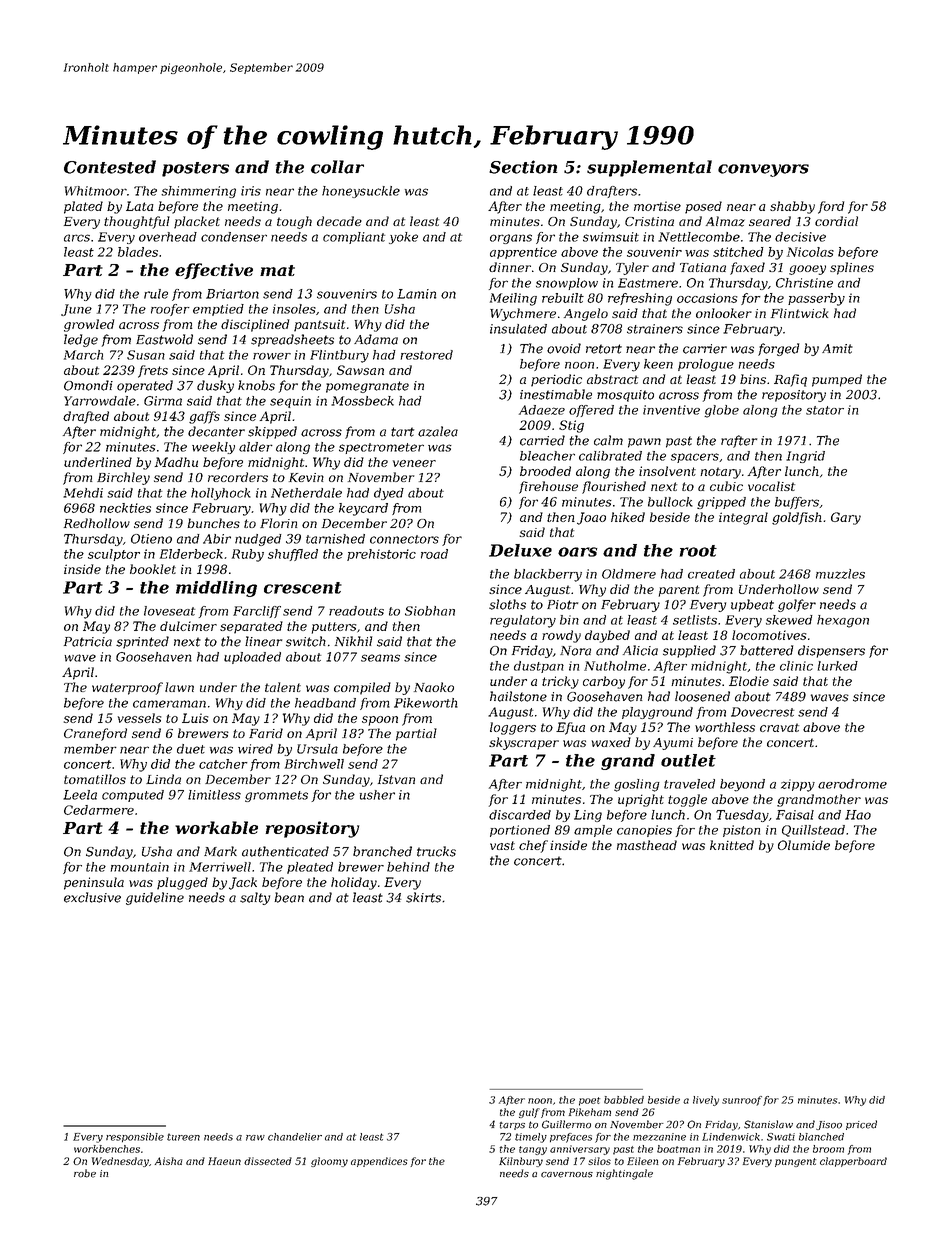 The image size is (952, 1233). Describe the element at coordinates (272, 356) in the document. I see `rower` at that location.
